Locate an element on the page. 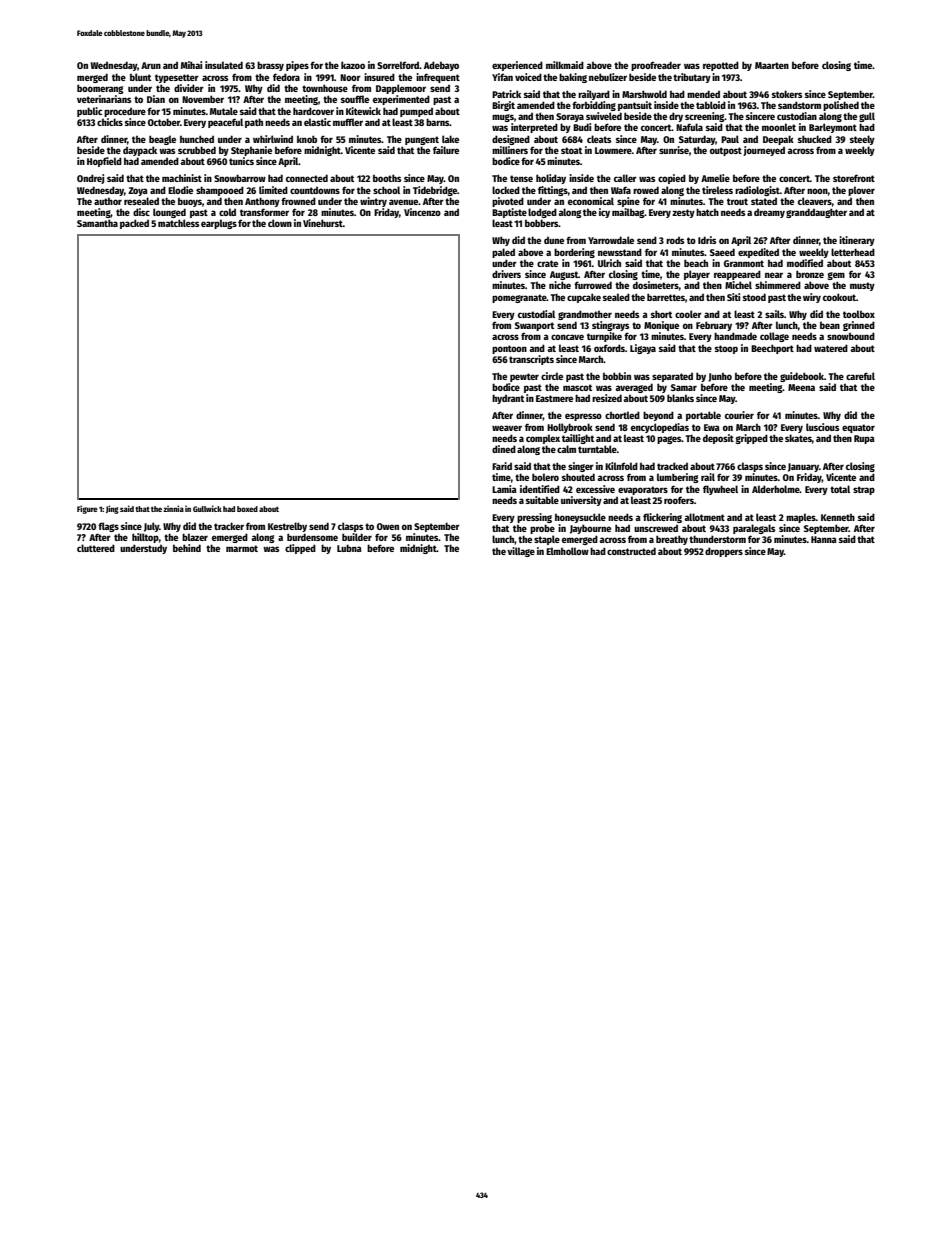  dreamy is located at coordinates (769, 213).
